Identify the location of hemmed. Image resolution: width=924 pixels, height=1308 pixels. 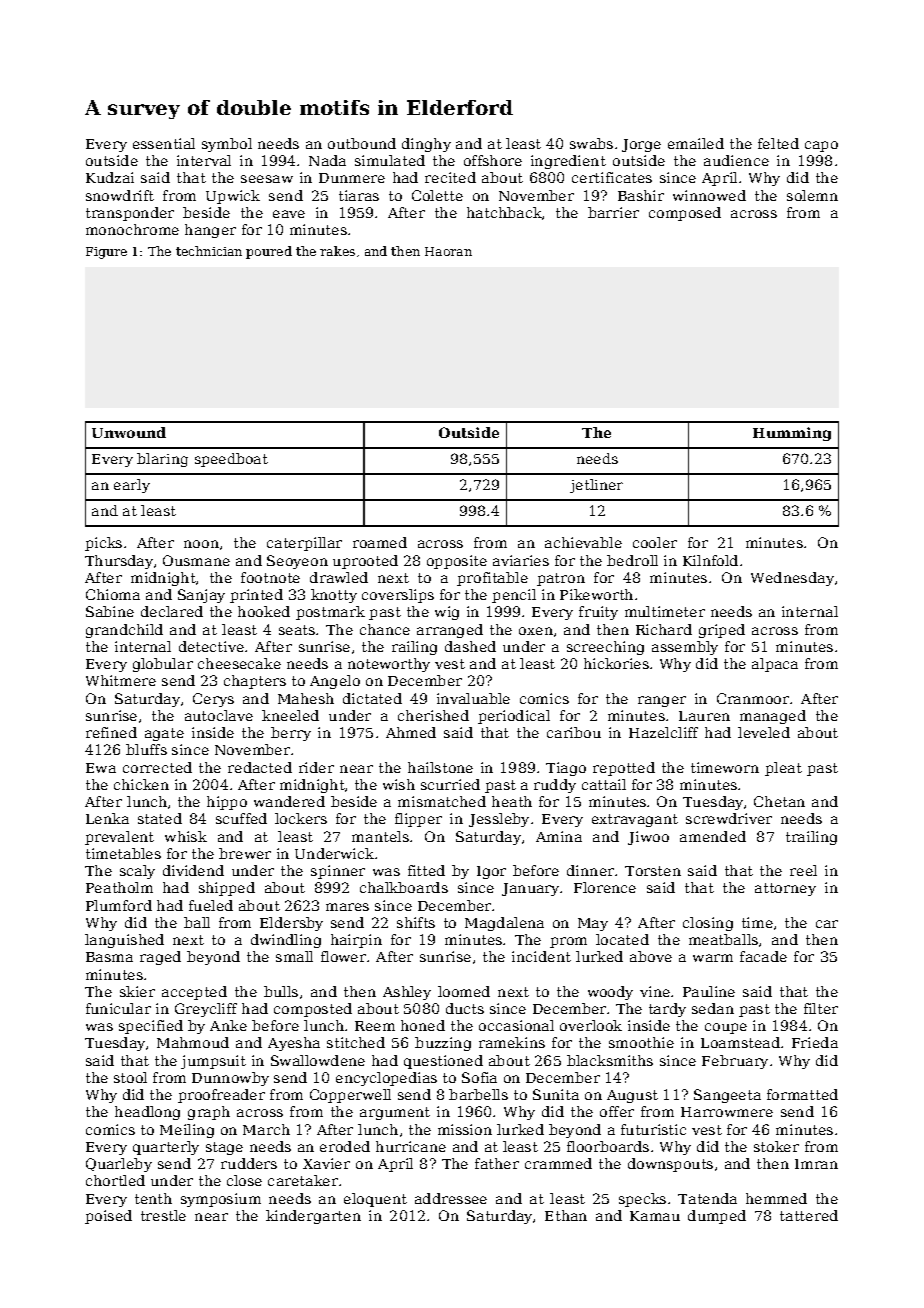
(776, 1198).
